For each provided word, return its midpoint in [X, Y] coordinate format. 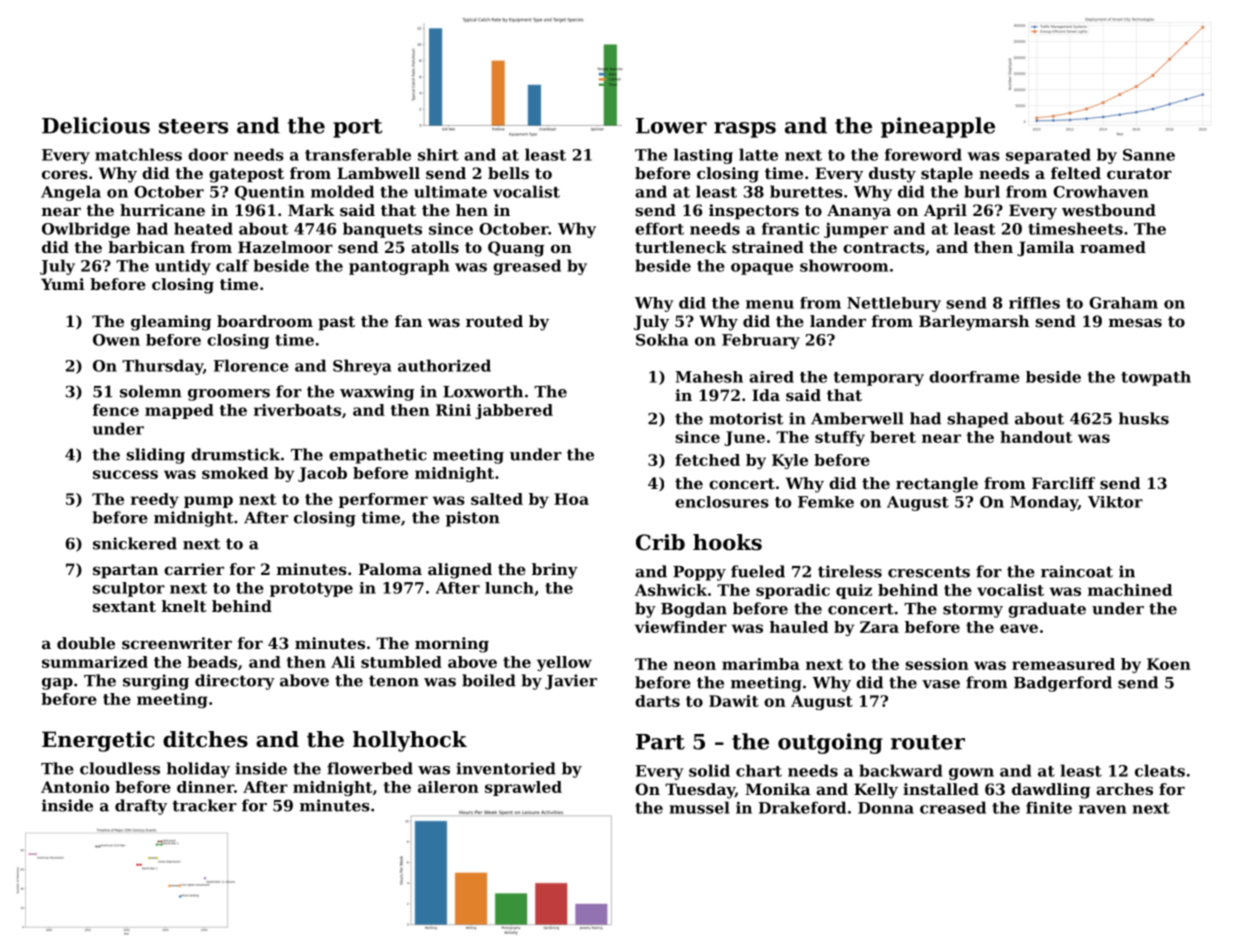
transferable [358, 154]
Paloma [390, 569]
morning [452, 645]
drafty [141, 807]
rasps [745, 130]
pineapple [938, 127]
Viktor [1115, 502]
